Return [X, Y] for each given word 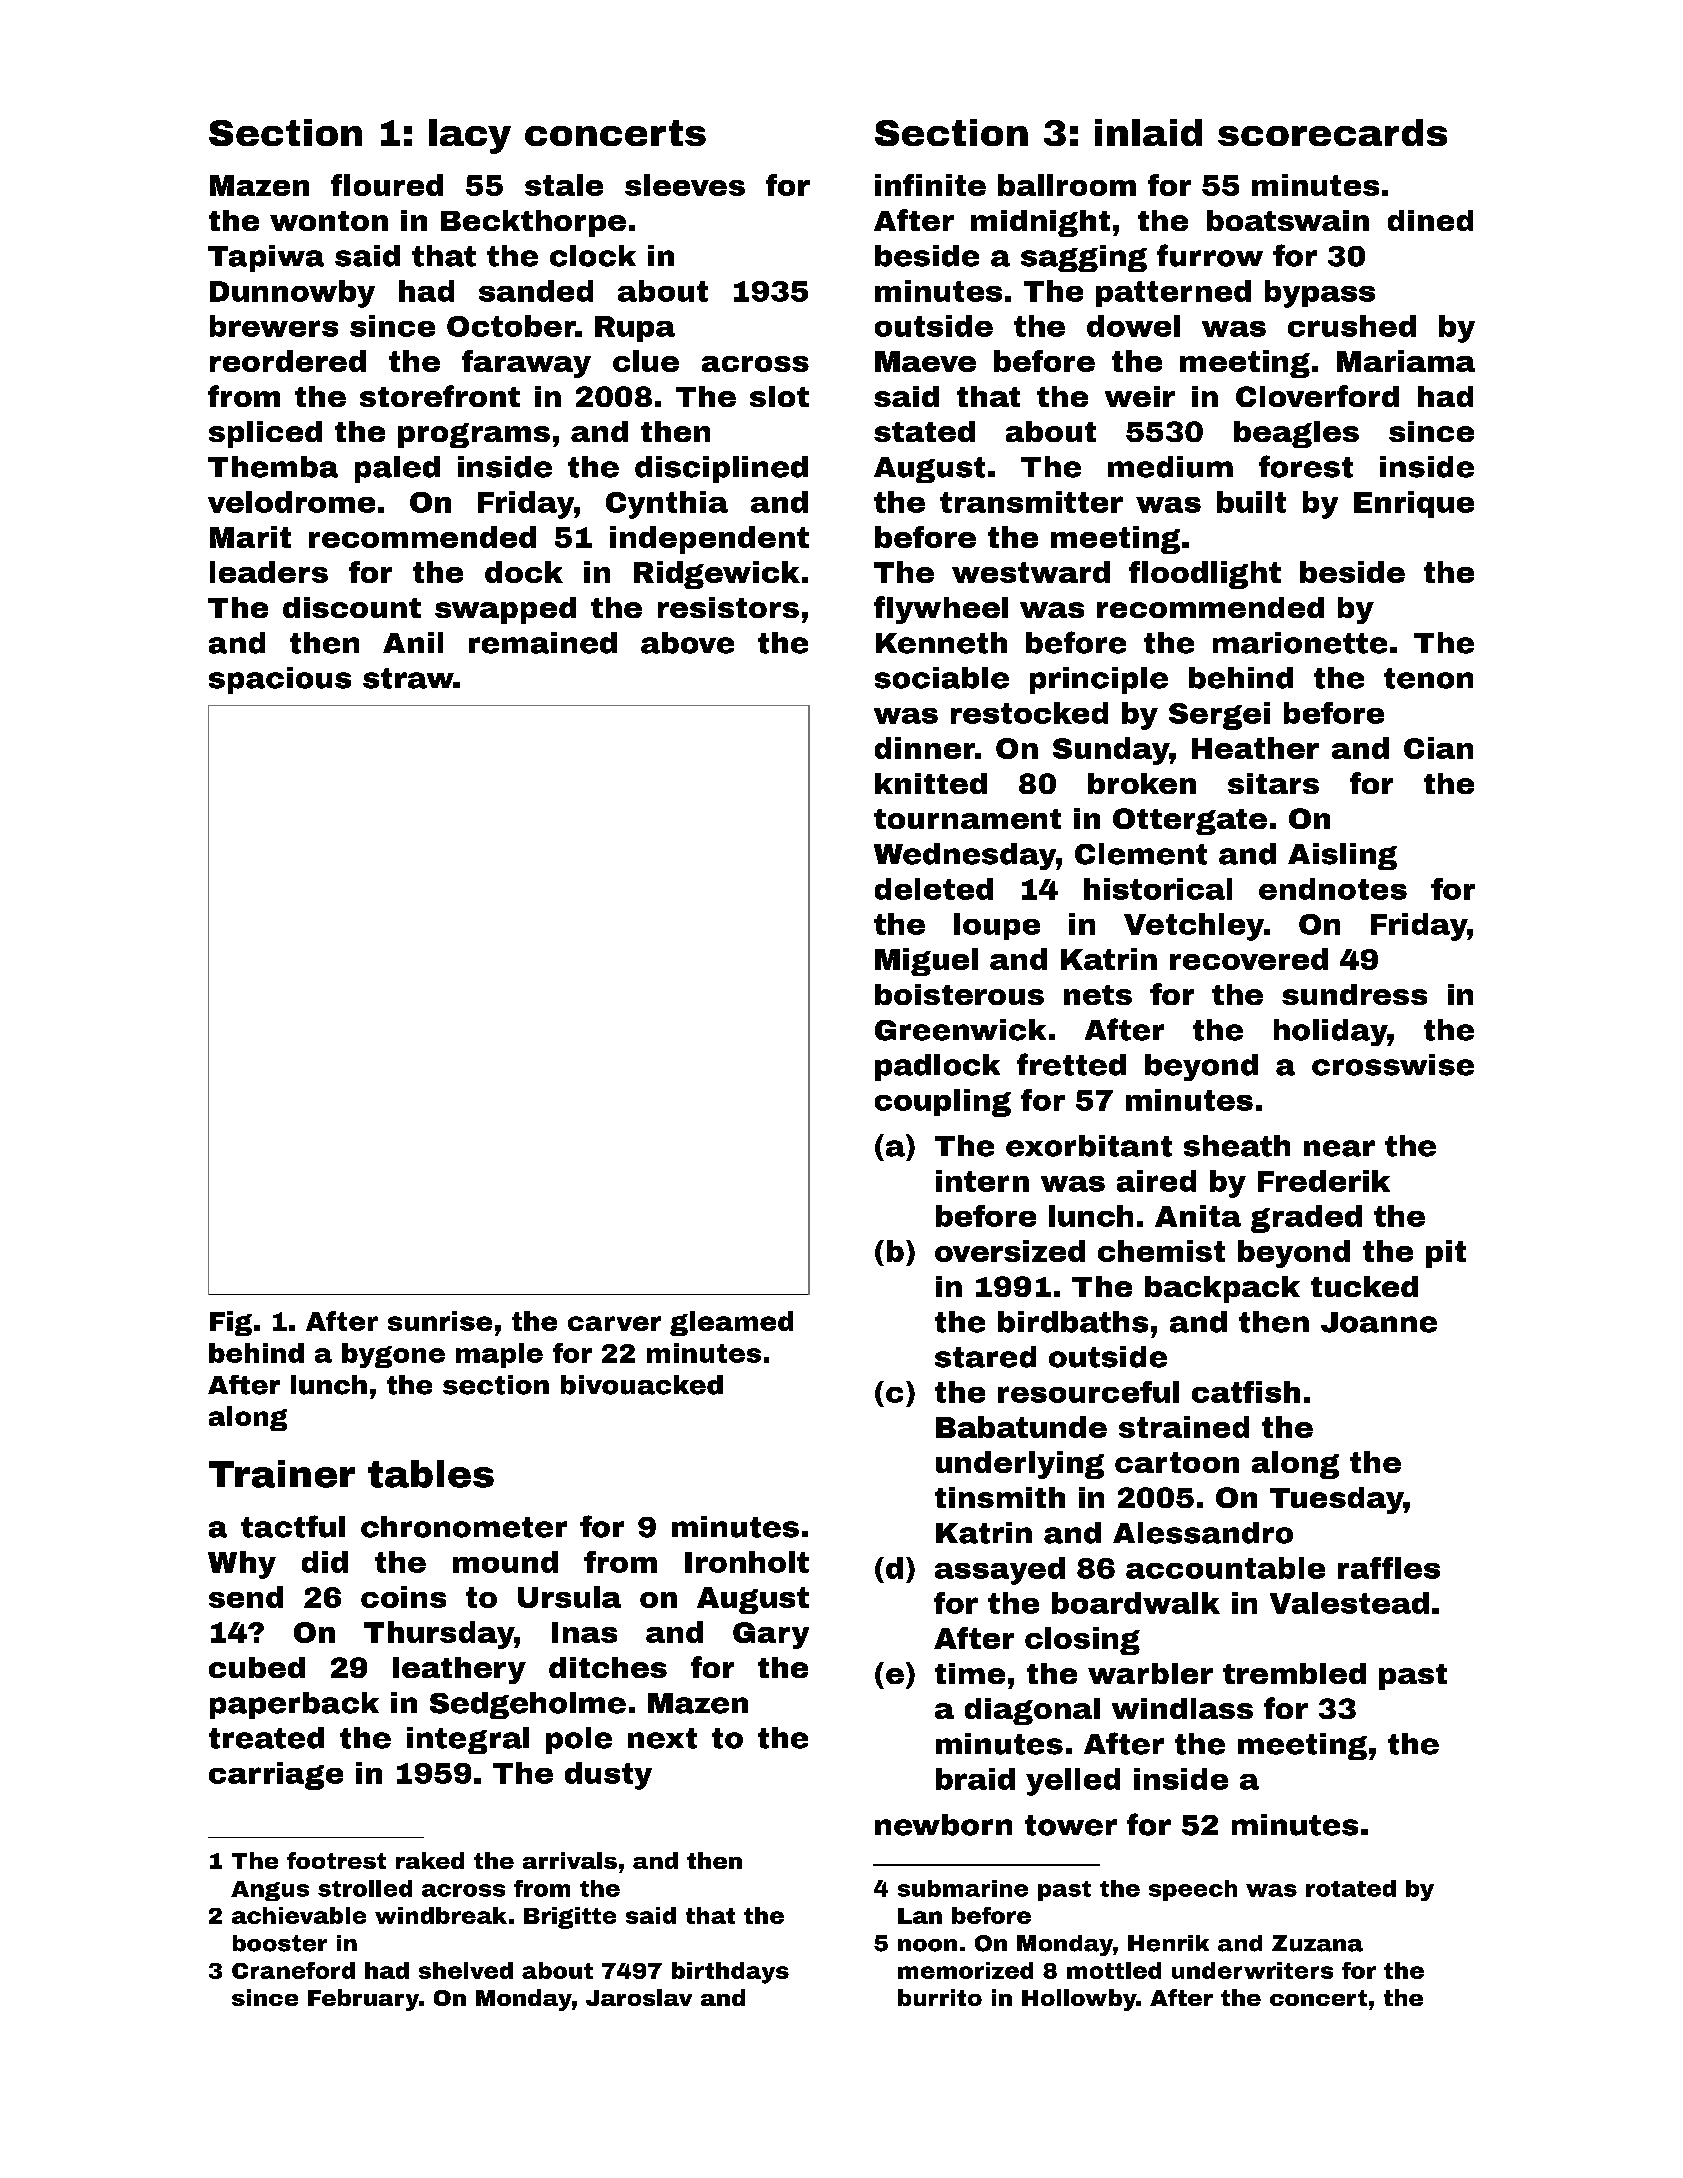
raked [430, 1860]
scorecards [1332, 132]
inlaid [1148, 132]
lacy [470, 136]
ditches [608, 1667]
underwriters [1252, 1970]
